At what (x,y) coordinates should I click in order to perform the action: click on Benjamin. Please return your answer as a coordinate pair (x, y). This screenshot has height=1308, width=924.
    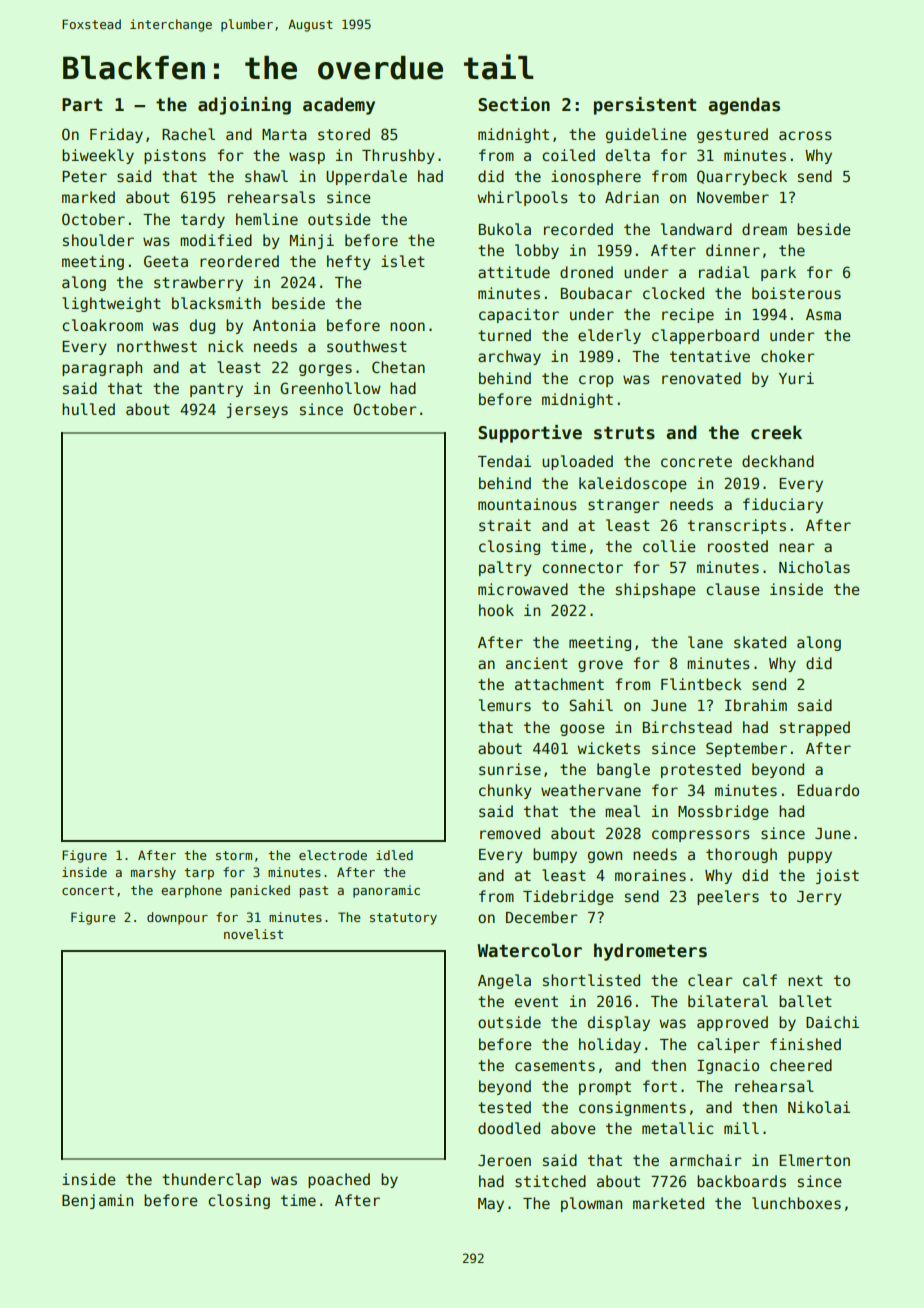
    Looking at the image, I should click on (97, 1201).
